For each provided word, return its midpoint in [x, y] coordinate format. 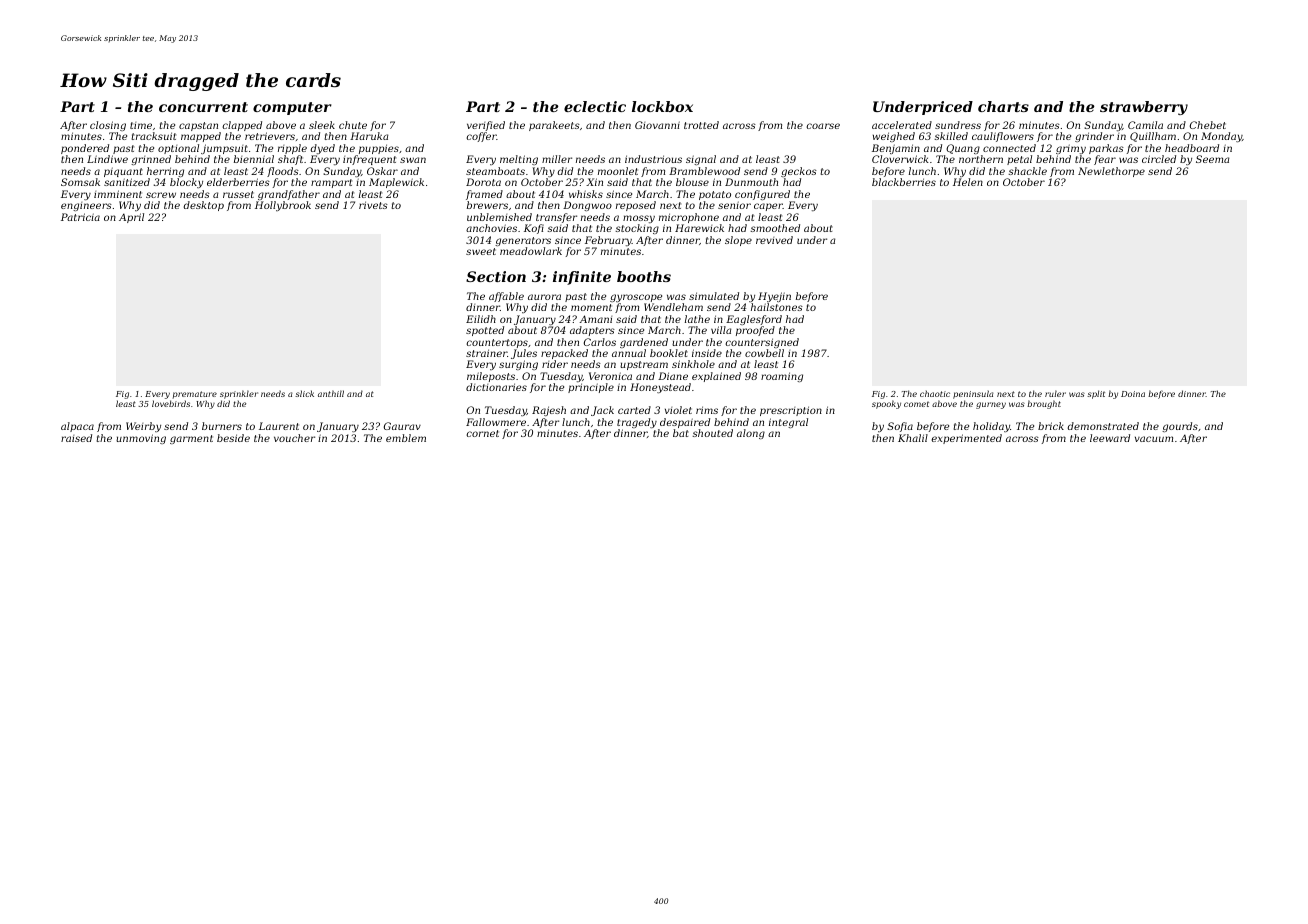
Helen [968, 182]
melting [519, 160]
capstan [198, 126]
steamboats [495, 171]
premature [195, 395]
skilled [951, 136]
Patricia [80, 217]
